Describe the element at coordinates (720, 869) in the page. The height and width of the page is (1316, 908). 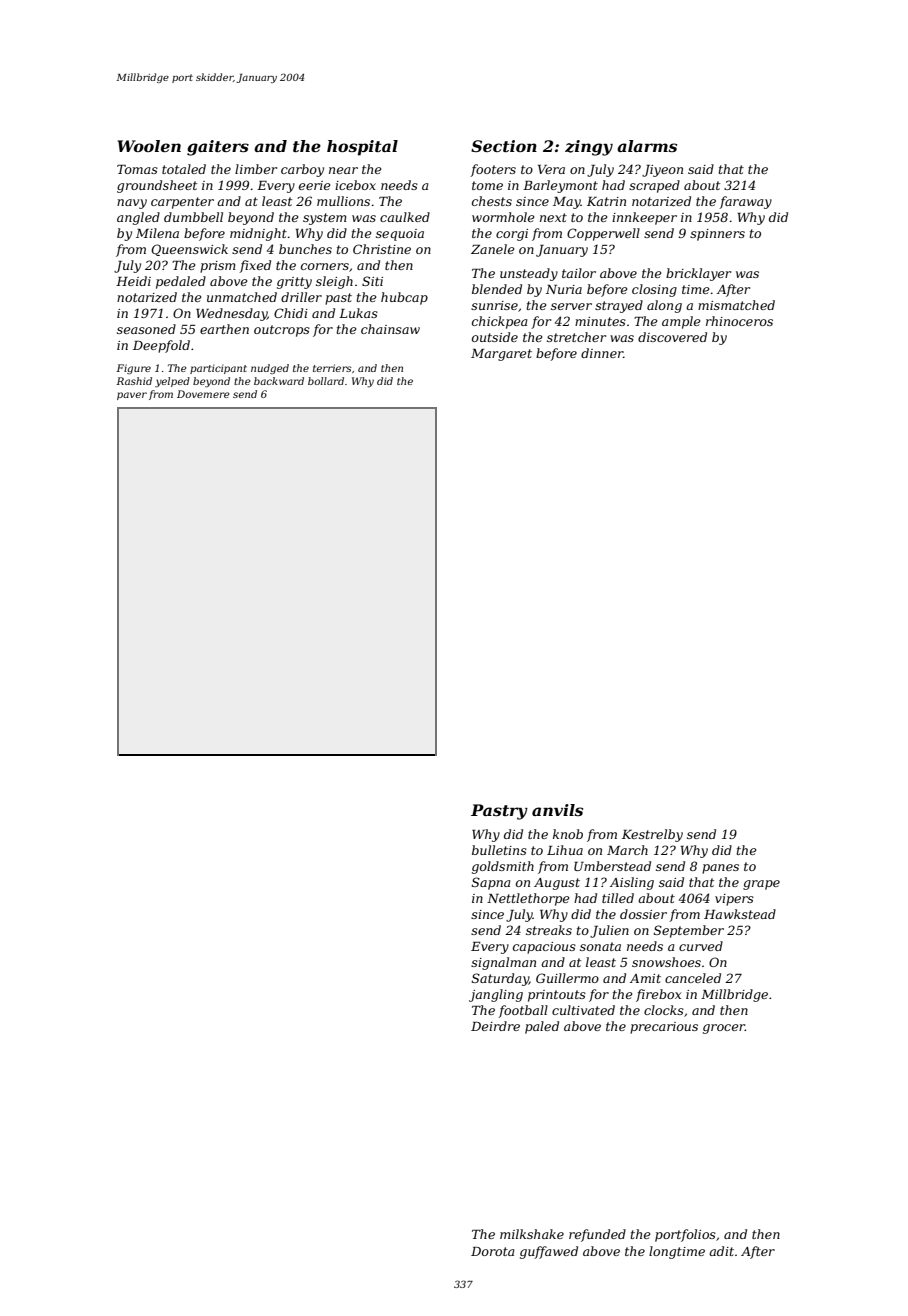
I see `panes` at that location.
